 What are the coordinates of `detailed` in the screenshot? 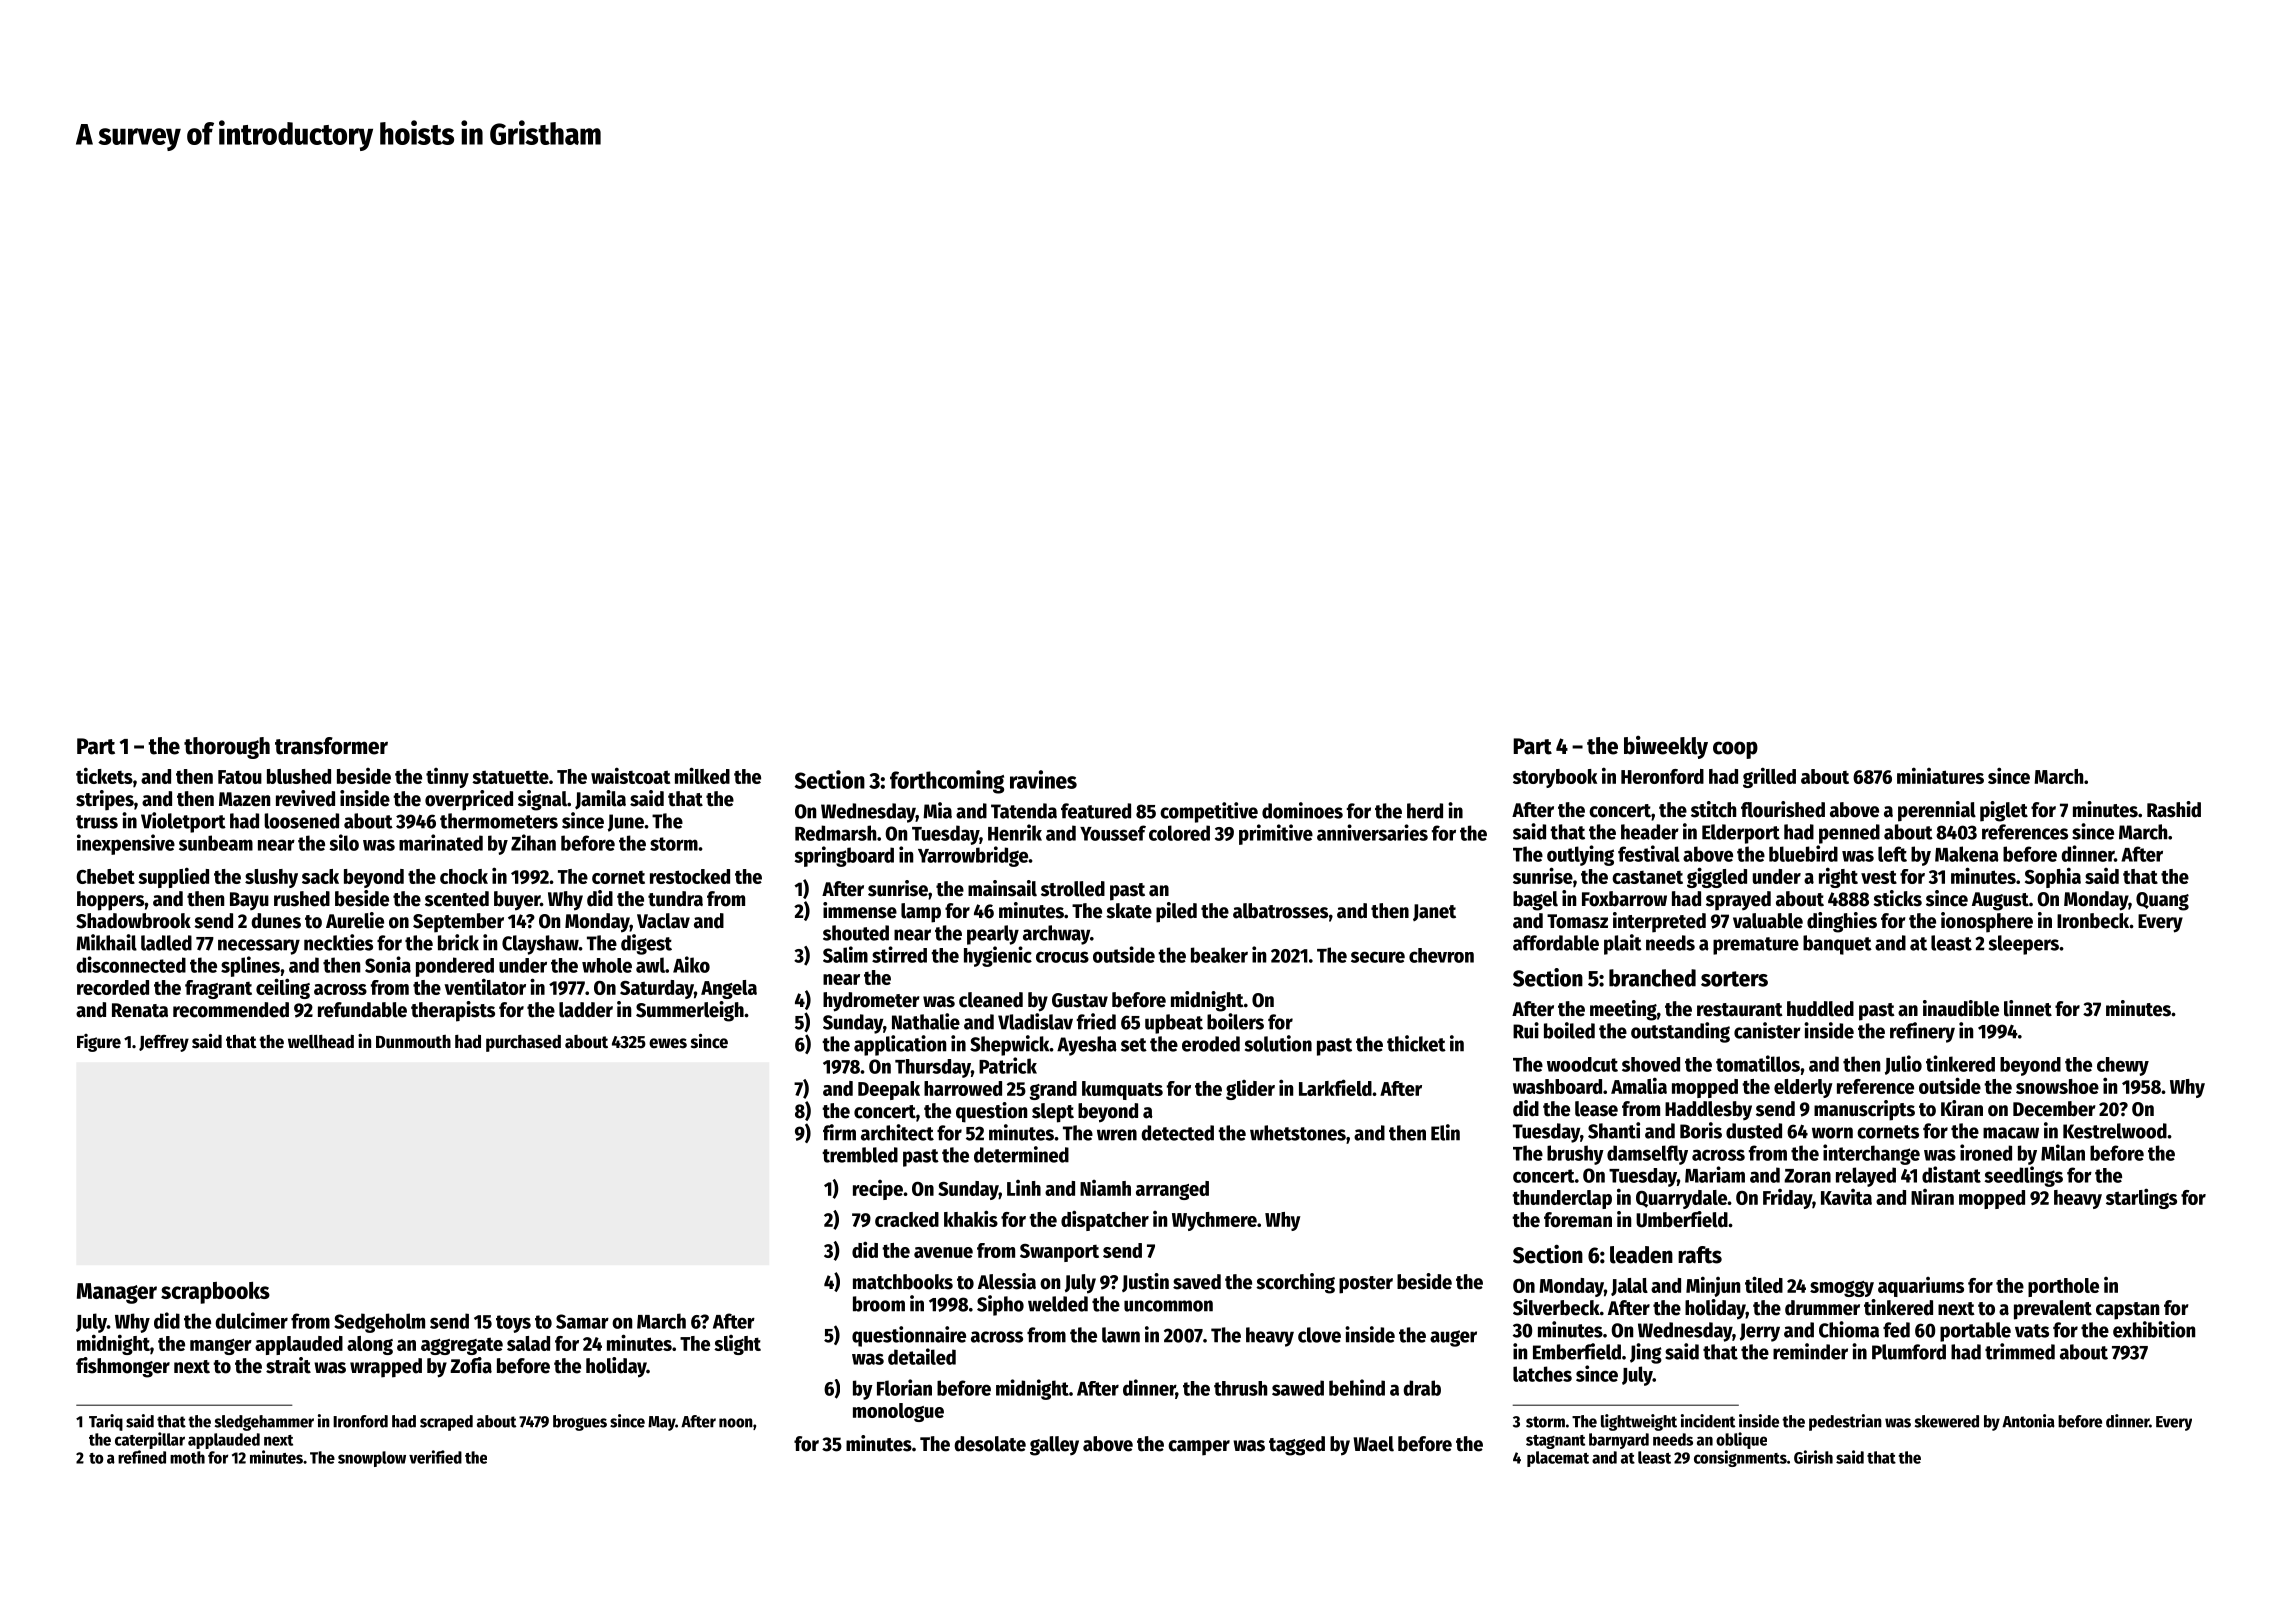 It's located at (922, 1356).
